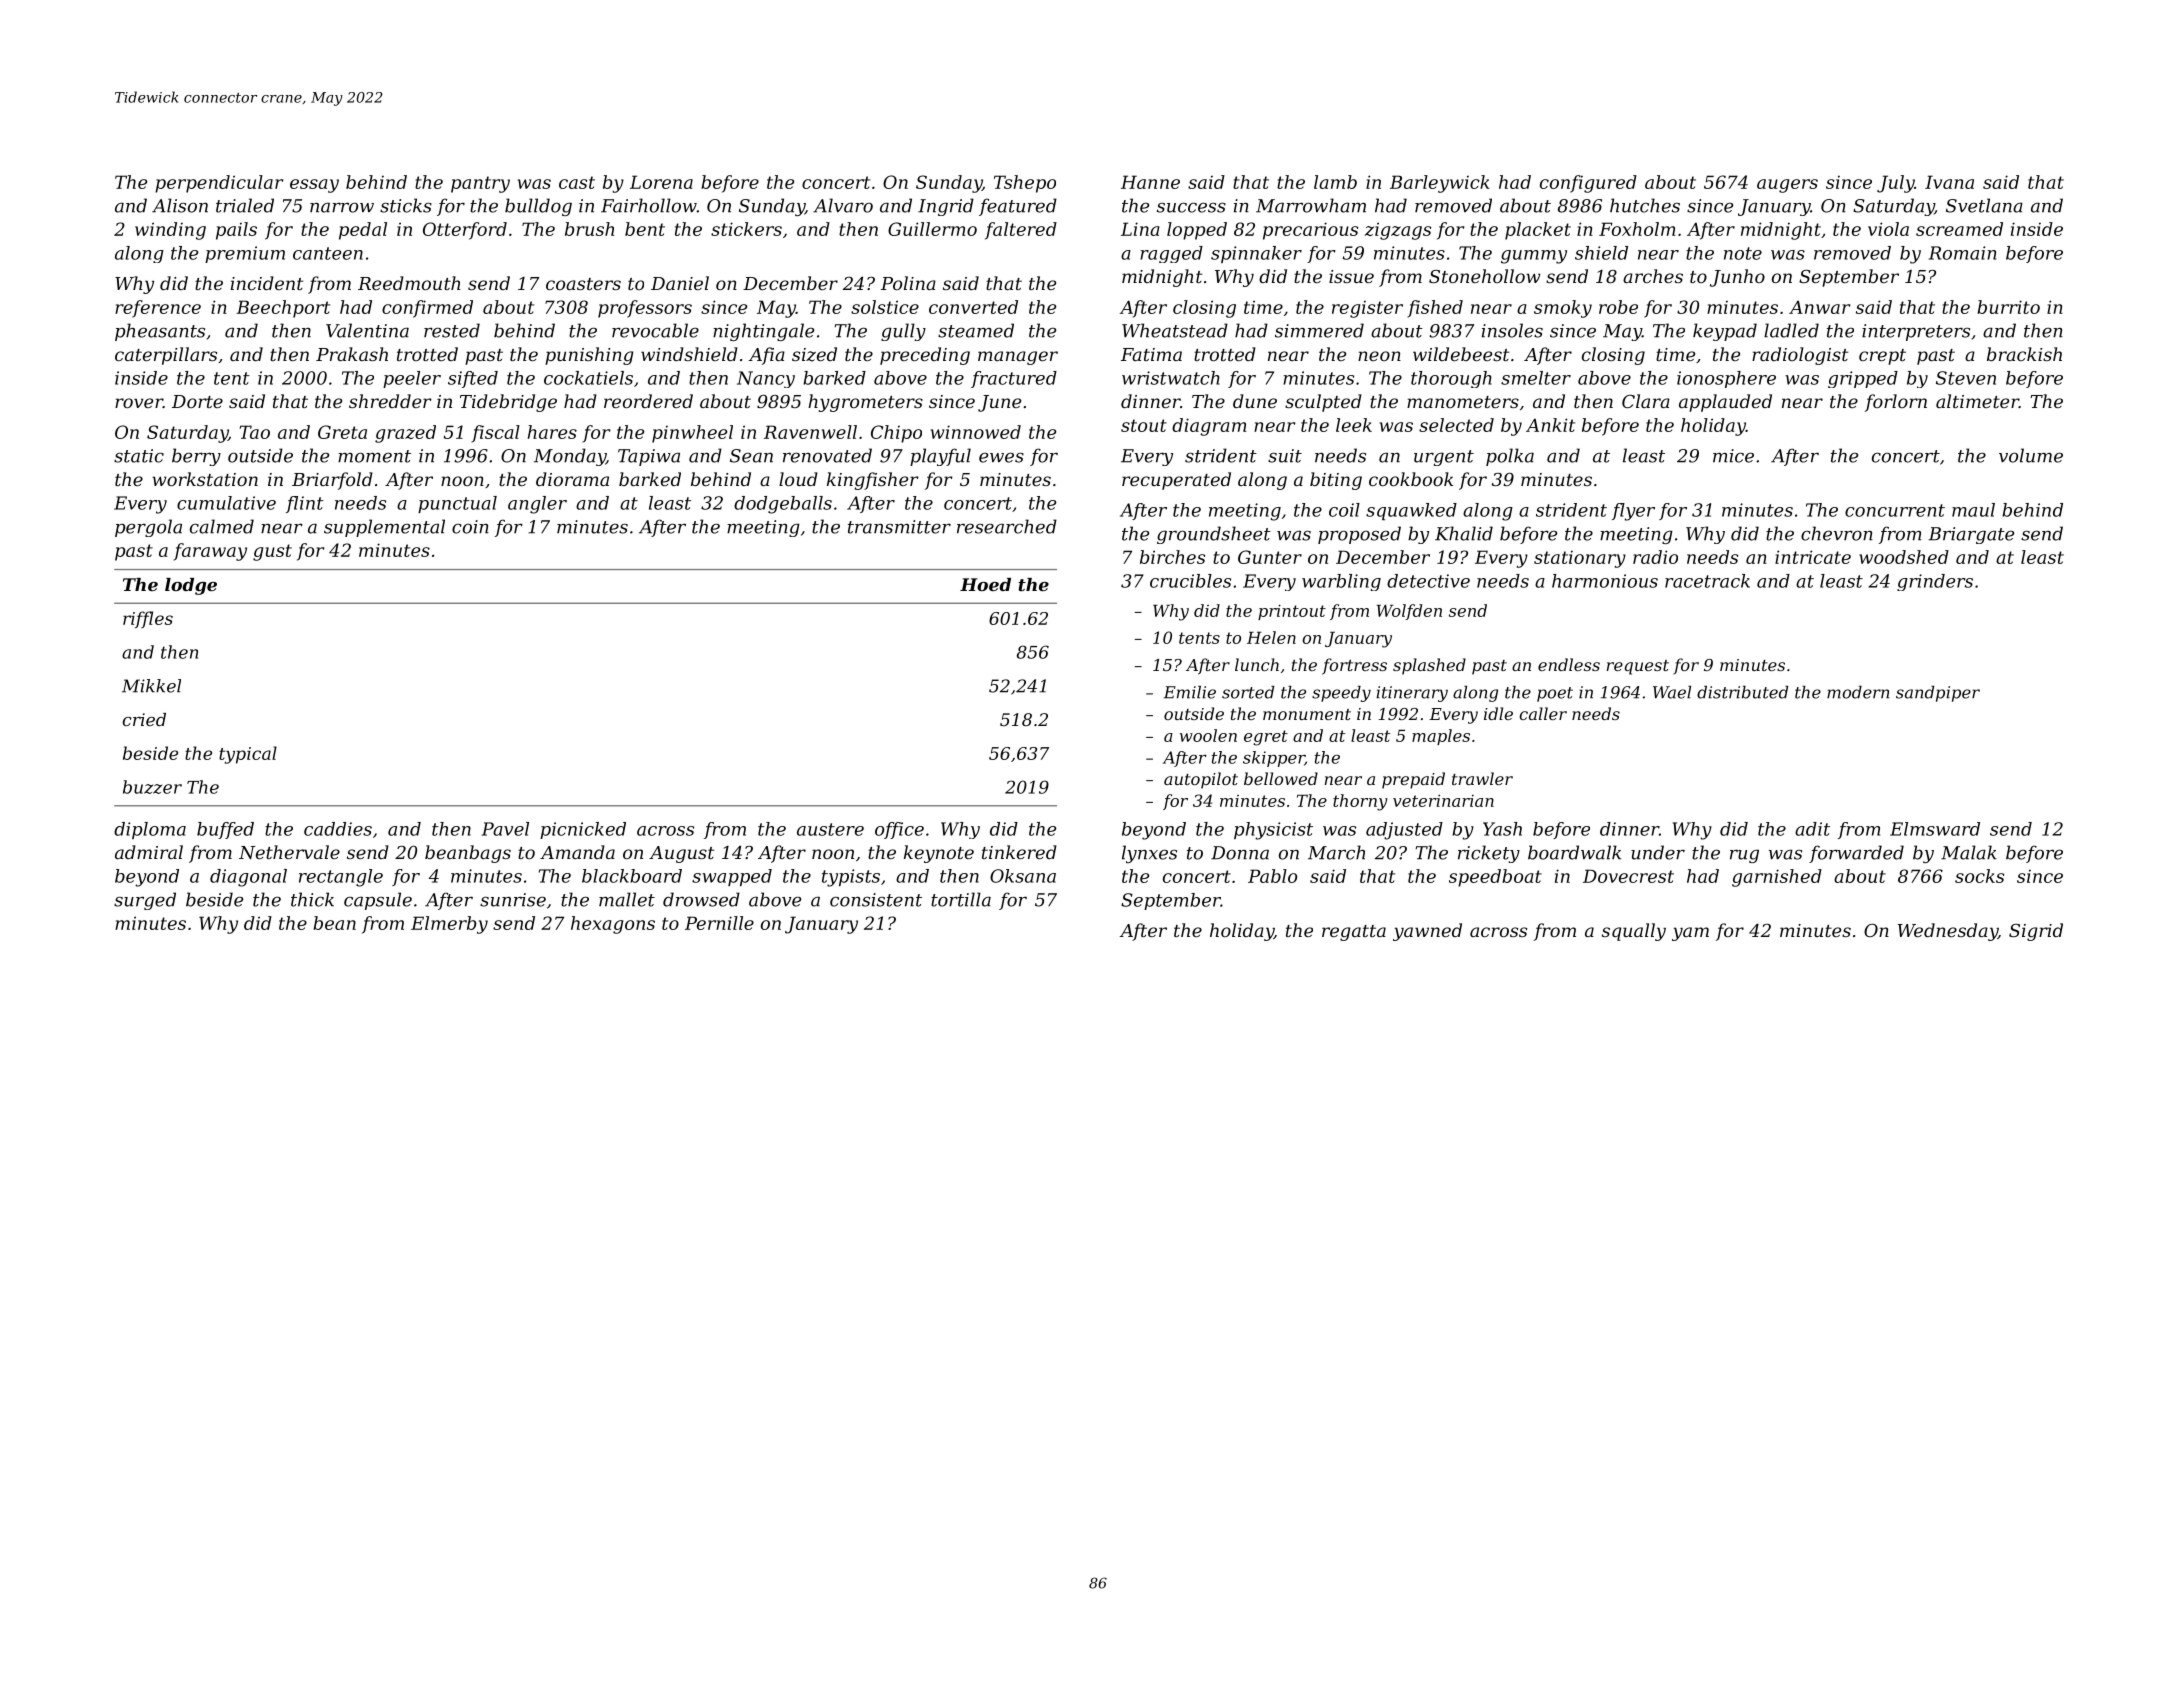 The height and width of the screenshot is (1683, 2178). What do you see at coordinates (1379, 356) in the screenshot?
I see `neon` at bounding box center [1379, 356].
